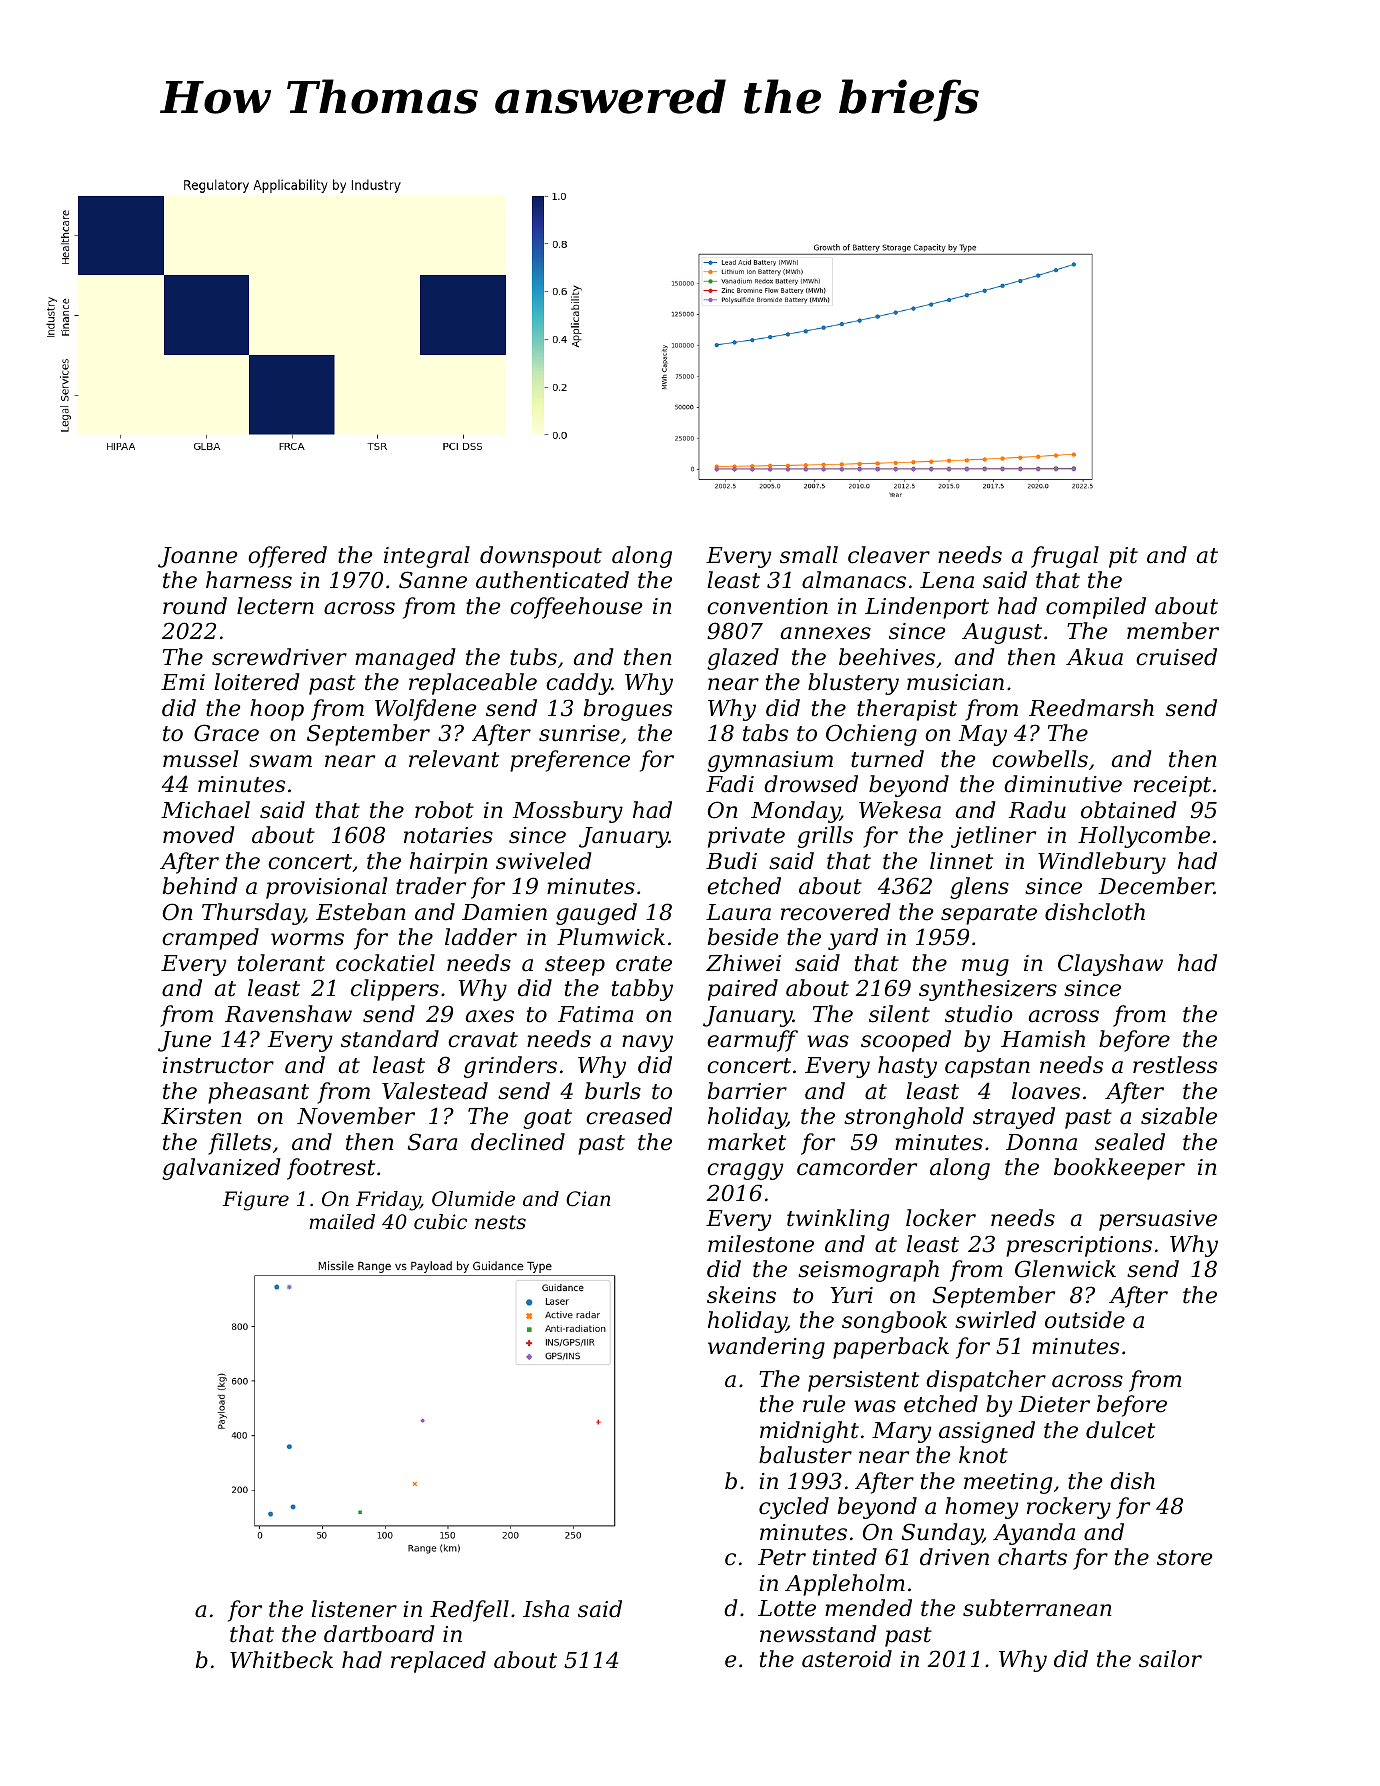 The image size is (1380, 1786). Describe the element at coordinates (947, 580) in the image. I see `Lena` at that location.
